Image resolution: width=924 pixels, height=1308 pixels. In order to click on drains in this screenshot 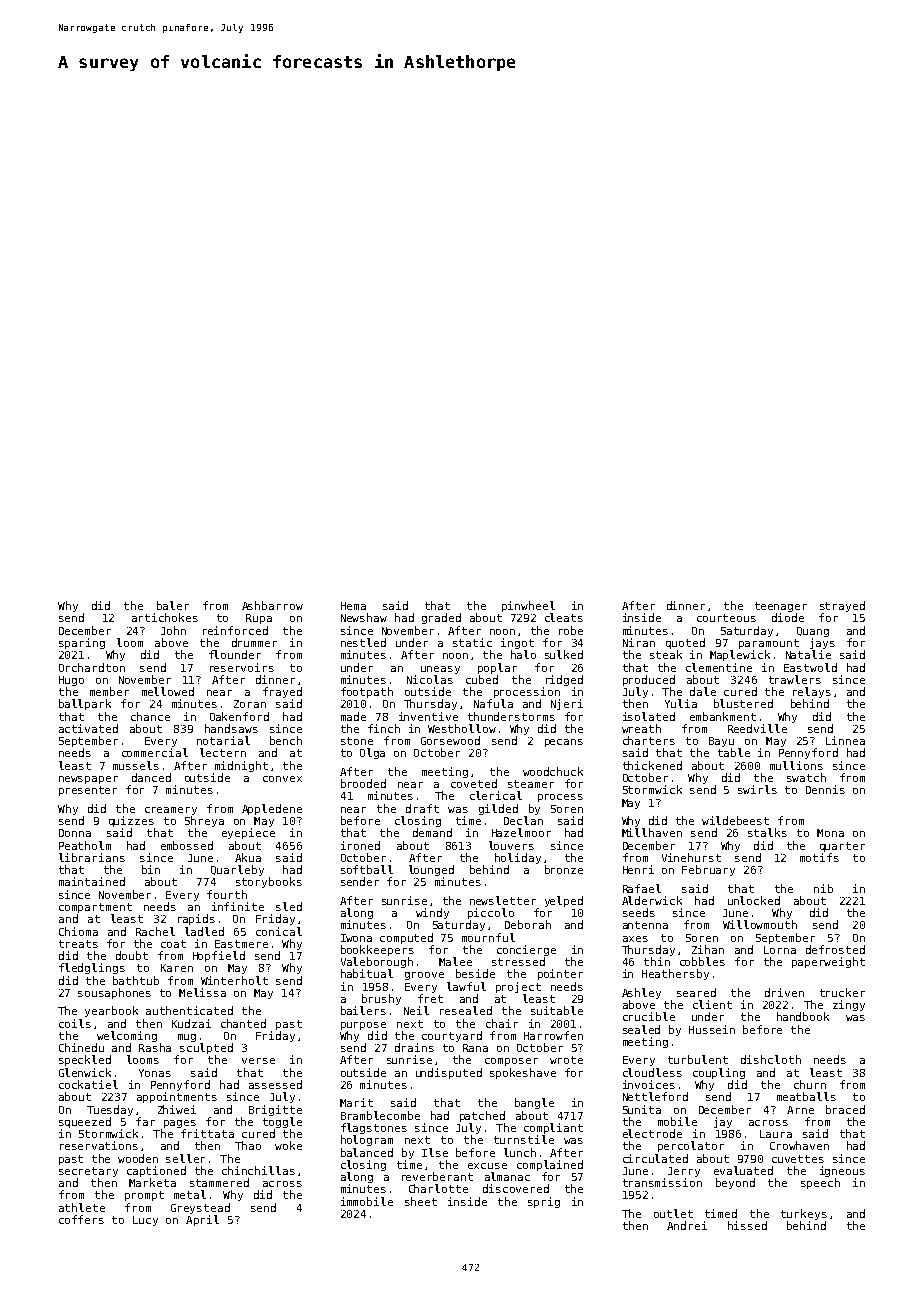, I will do `click(414, 1047)`.
